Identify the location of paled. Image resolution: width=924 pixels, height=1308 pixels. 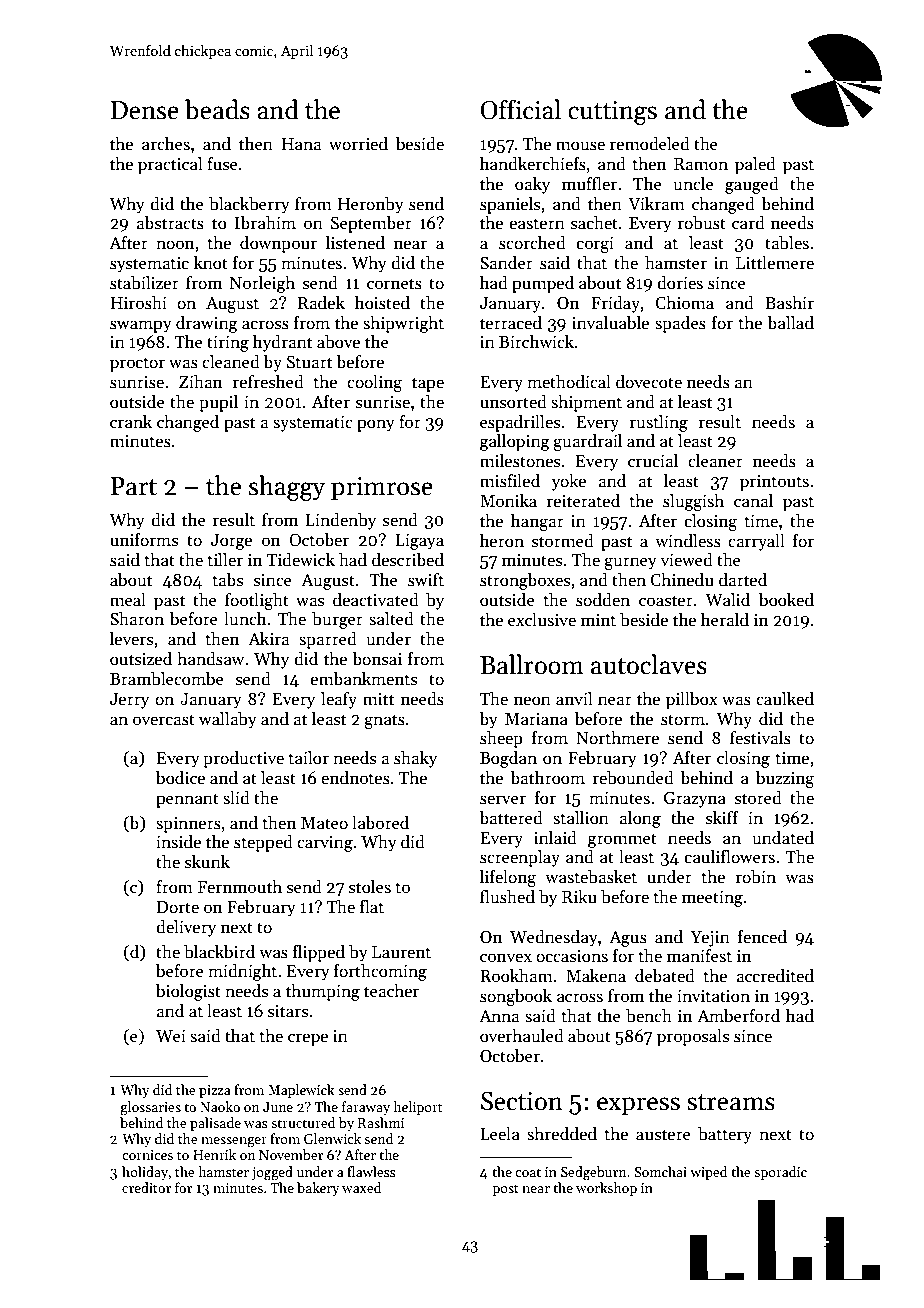
(755, 165).
